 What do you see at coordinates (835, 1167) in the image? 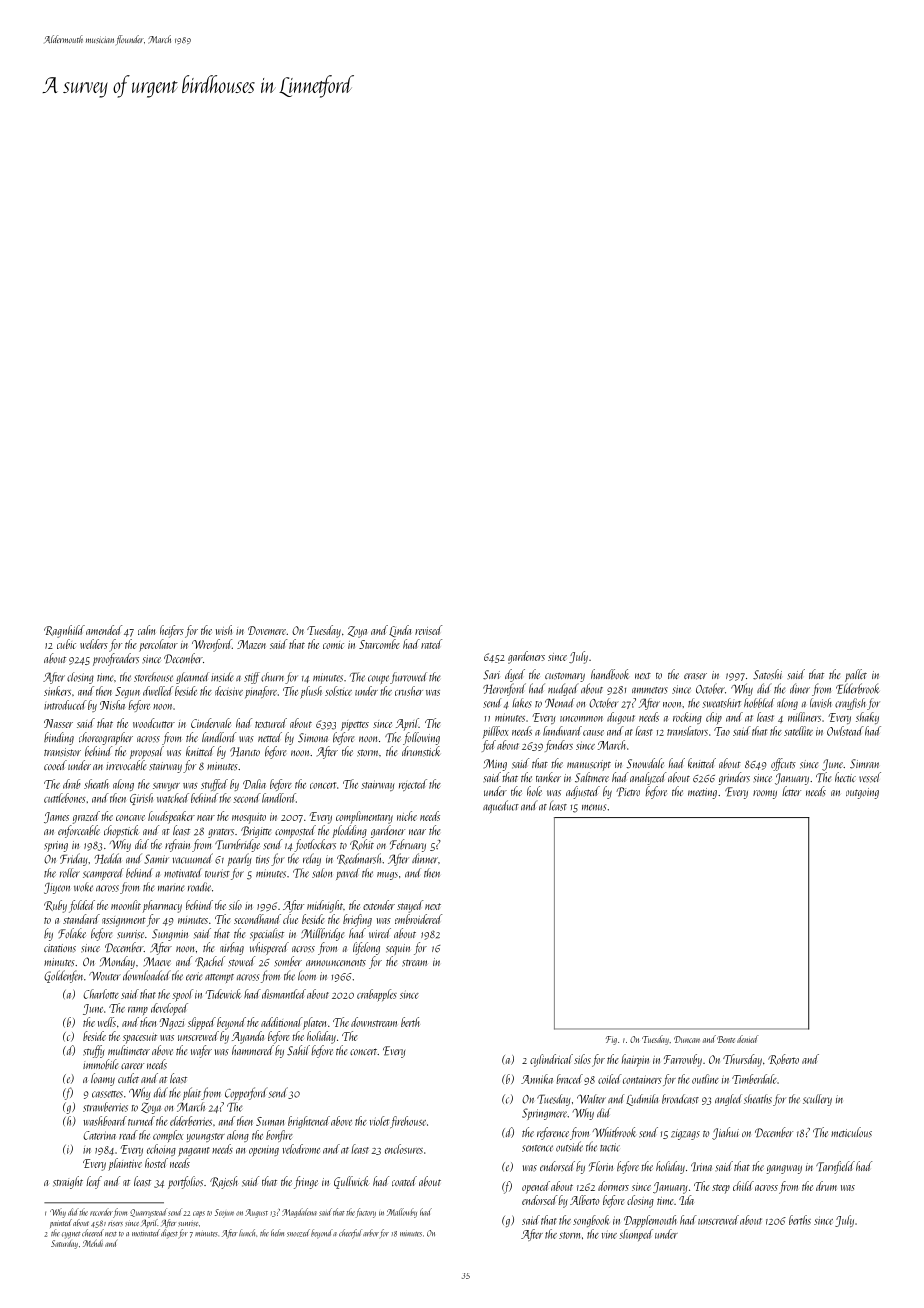
I see `Tarnfield` at bounding box center [835, 1167].
